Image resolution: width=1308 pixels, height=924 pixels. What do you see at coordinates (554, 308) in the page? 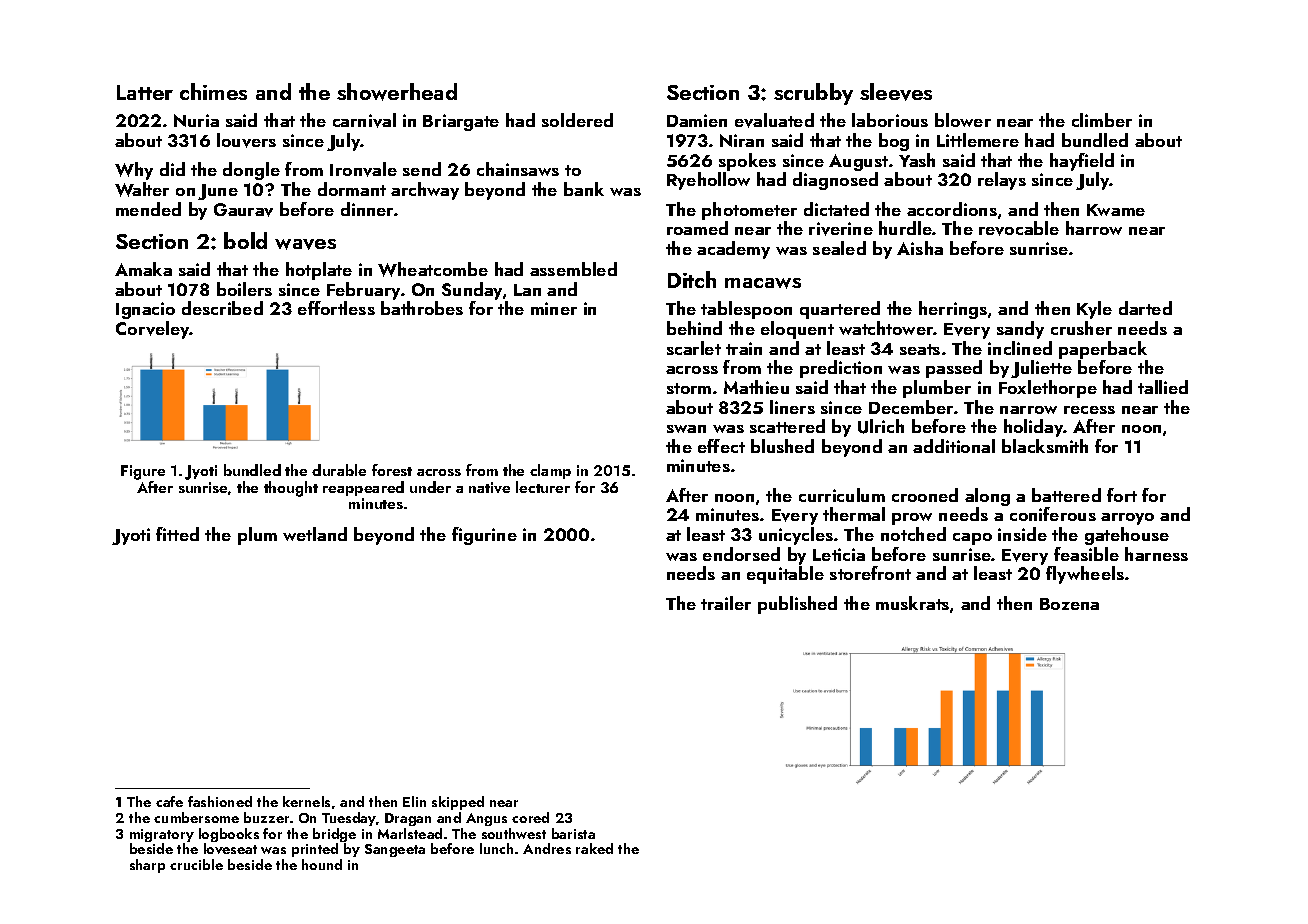
I see `miner` at bounding box center [554, 308].
